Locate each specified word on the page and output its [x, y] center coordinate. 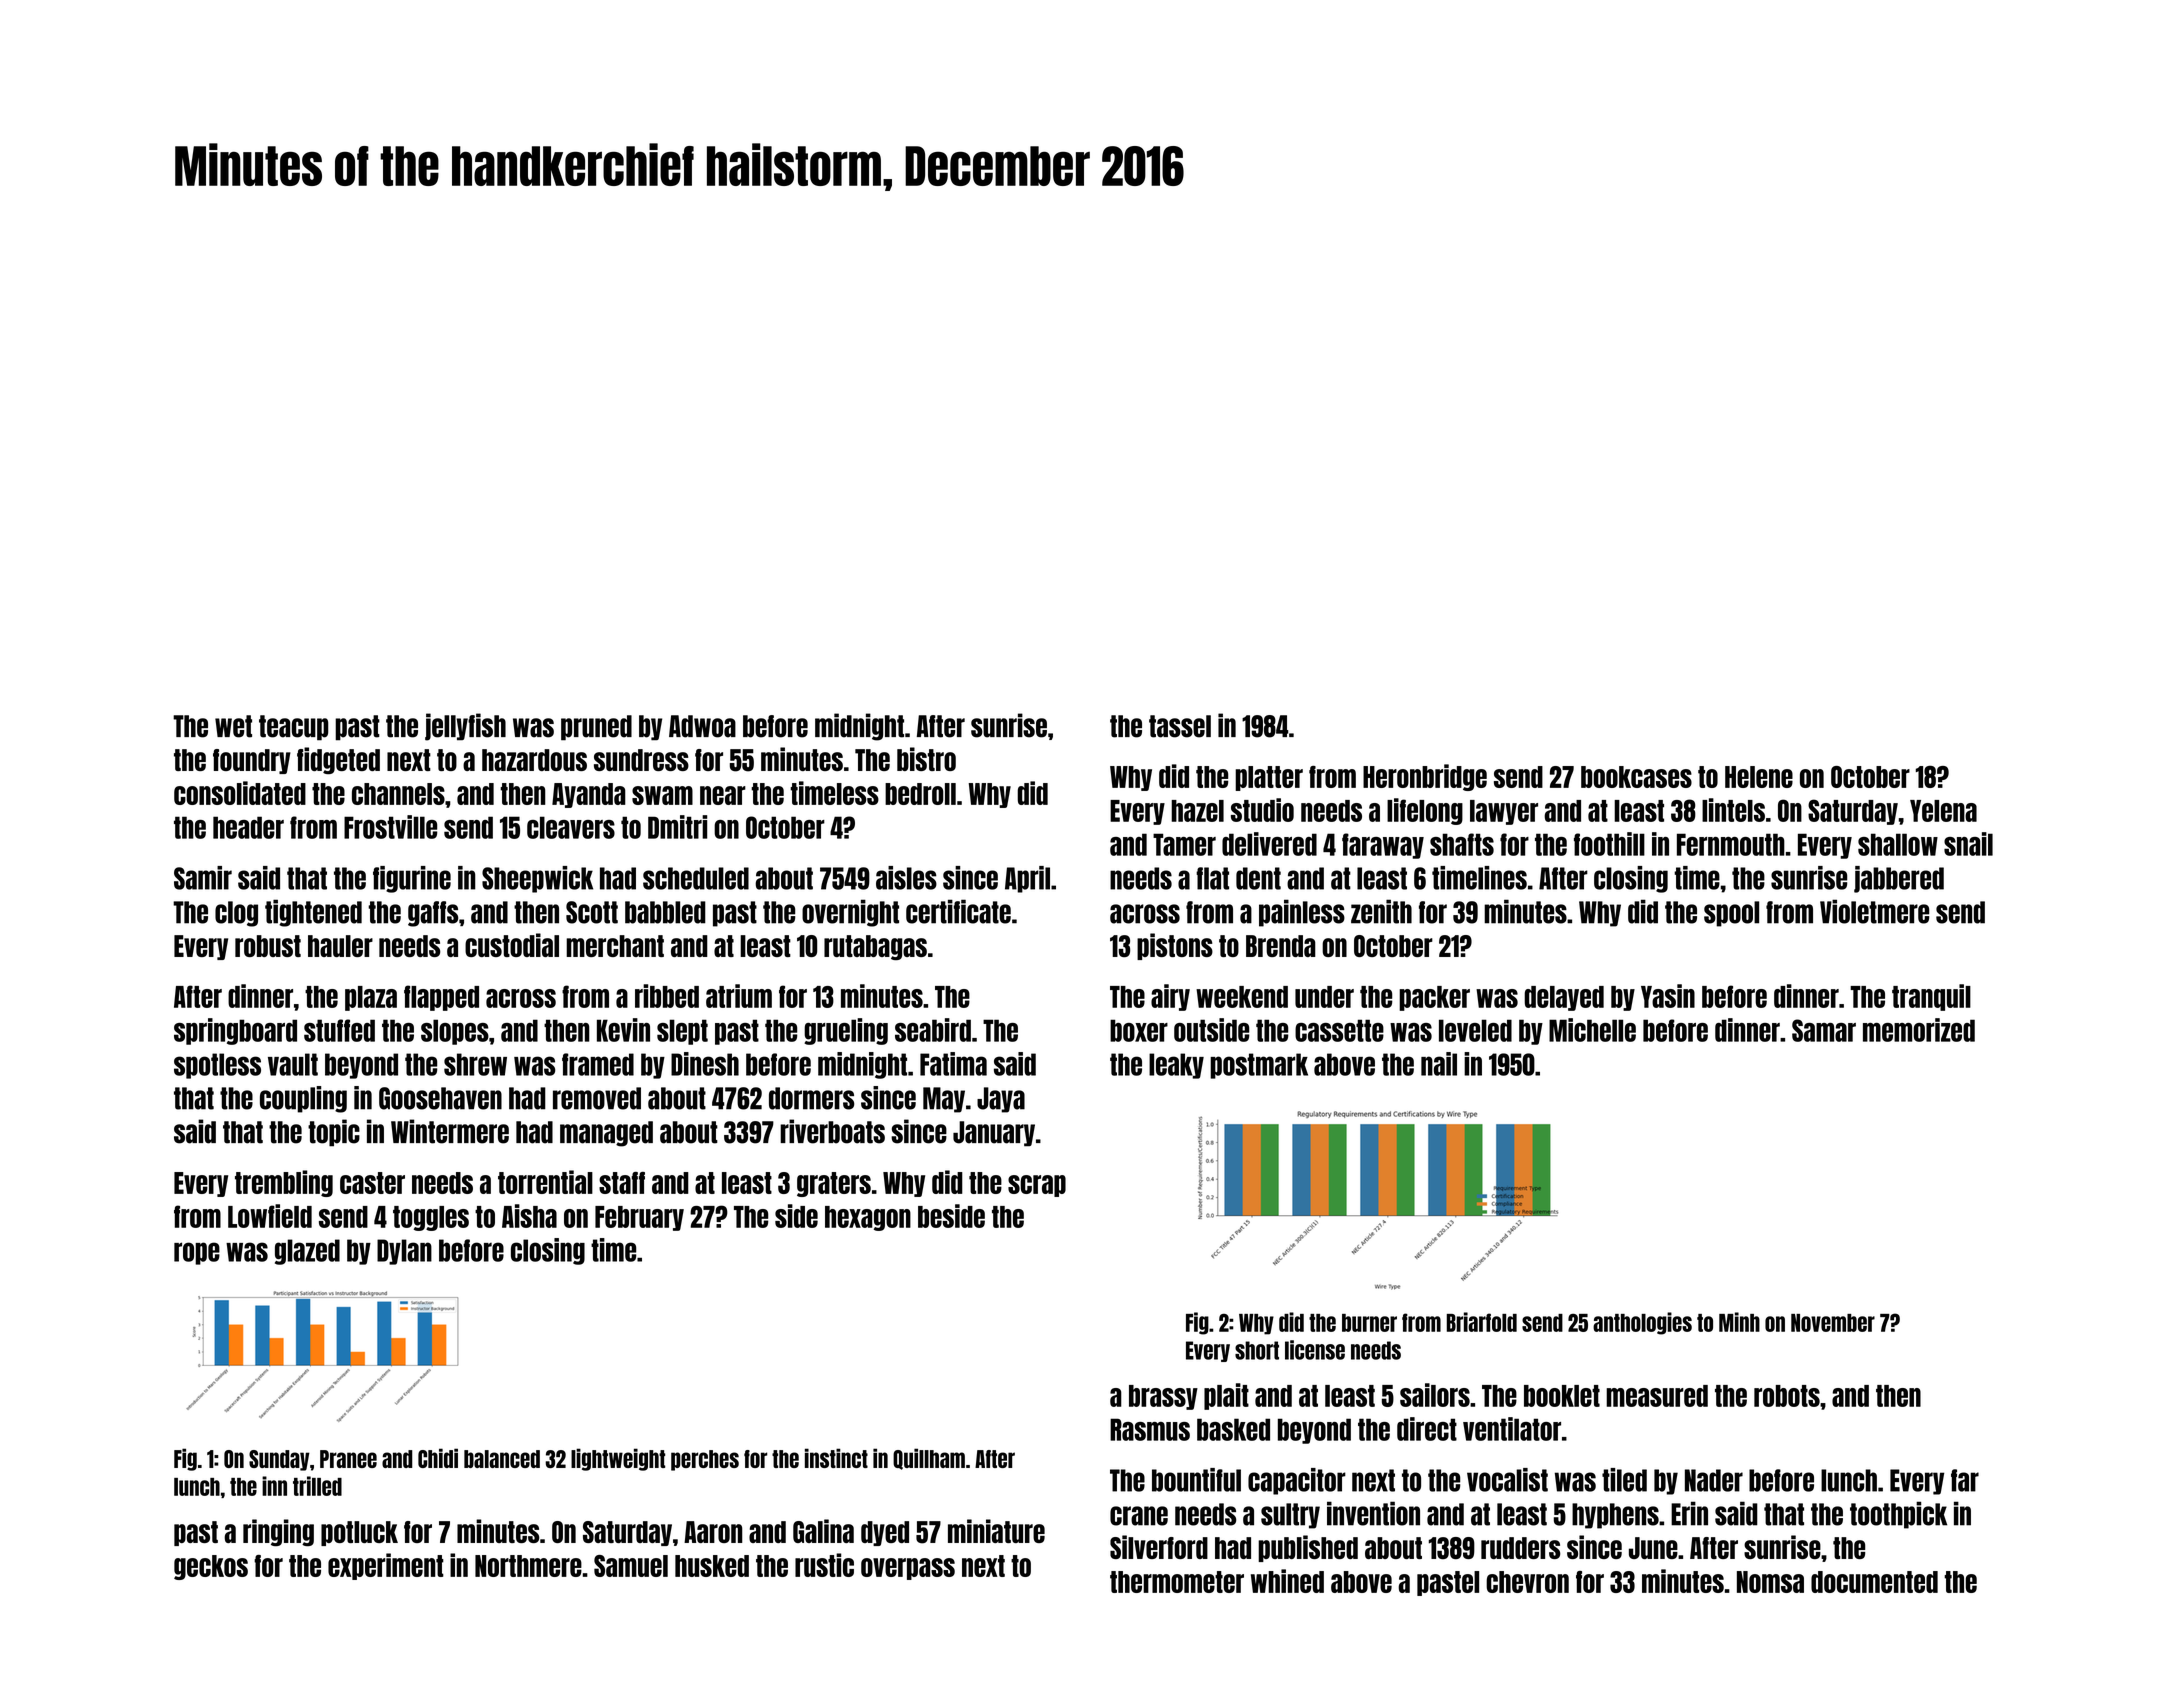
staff [622, 1183]
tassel [1180, 726]
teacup [293, 728]
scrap [1037, 1186]
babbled [665, 912]
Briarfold [1482, 1322]
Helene [1759, 777]
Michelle [1592, 1030]
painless [1302, 913]
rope [197, 1253]
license [1315, 1350]
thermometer [1177, 1582]
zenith [1381, 911]
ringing [278, 1533]
